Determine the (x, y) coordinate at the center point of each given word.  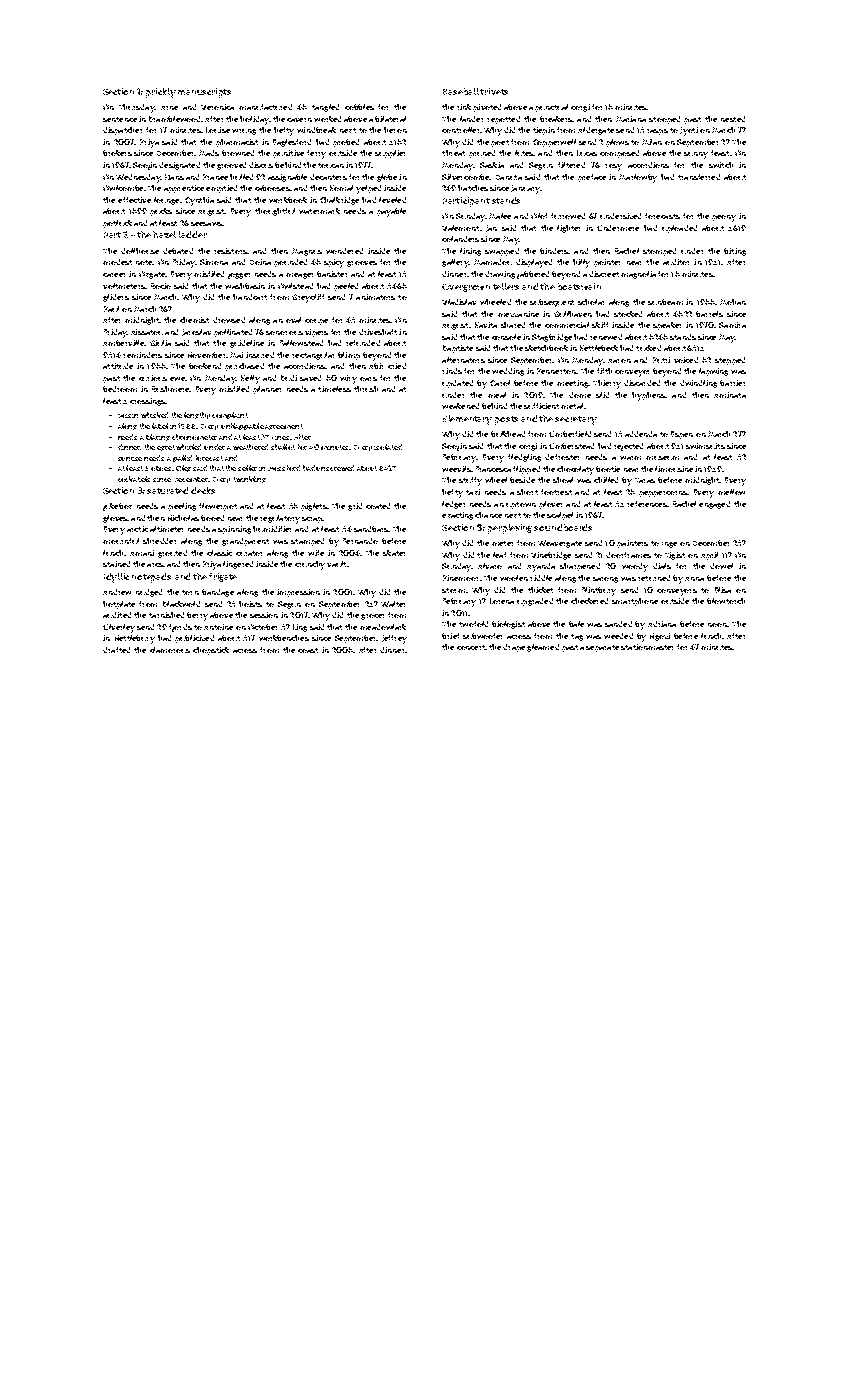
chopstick (211, 651)
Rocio (161, 286)
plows (617, 143)
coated (378, 506)
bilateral (390, 119)
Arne (169, 108)
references (647, 504)
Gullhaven (573, 314)
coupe (316, 322)
